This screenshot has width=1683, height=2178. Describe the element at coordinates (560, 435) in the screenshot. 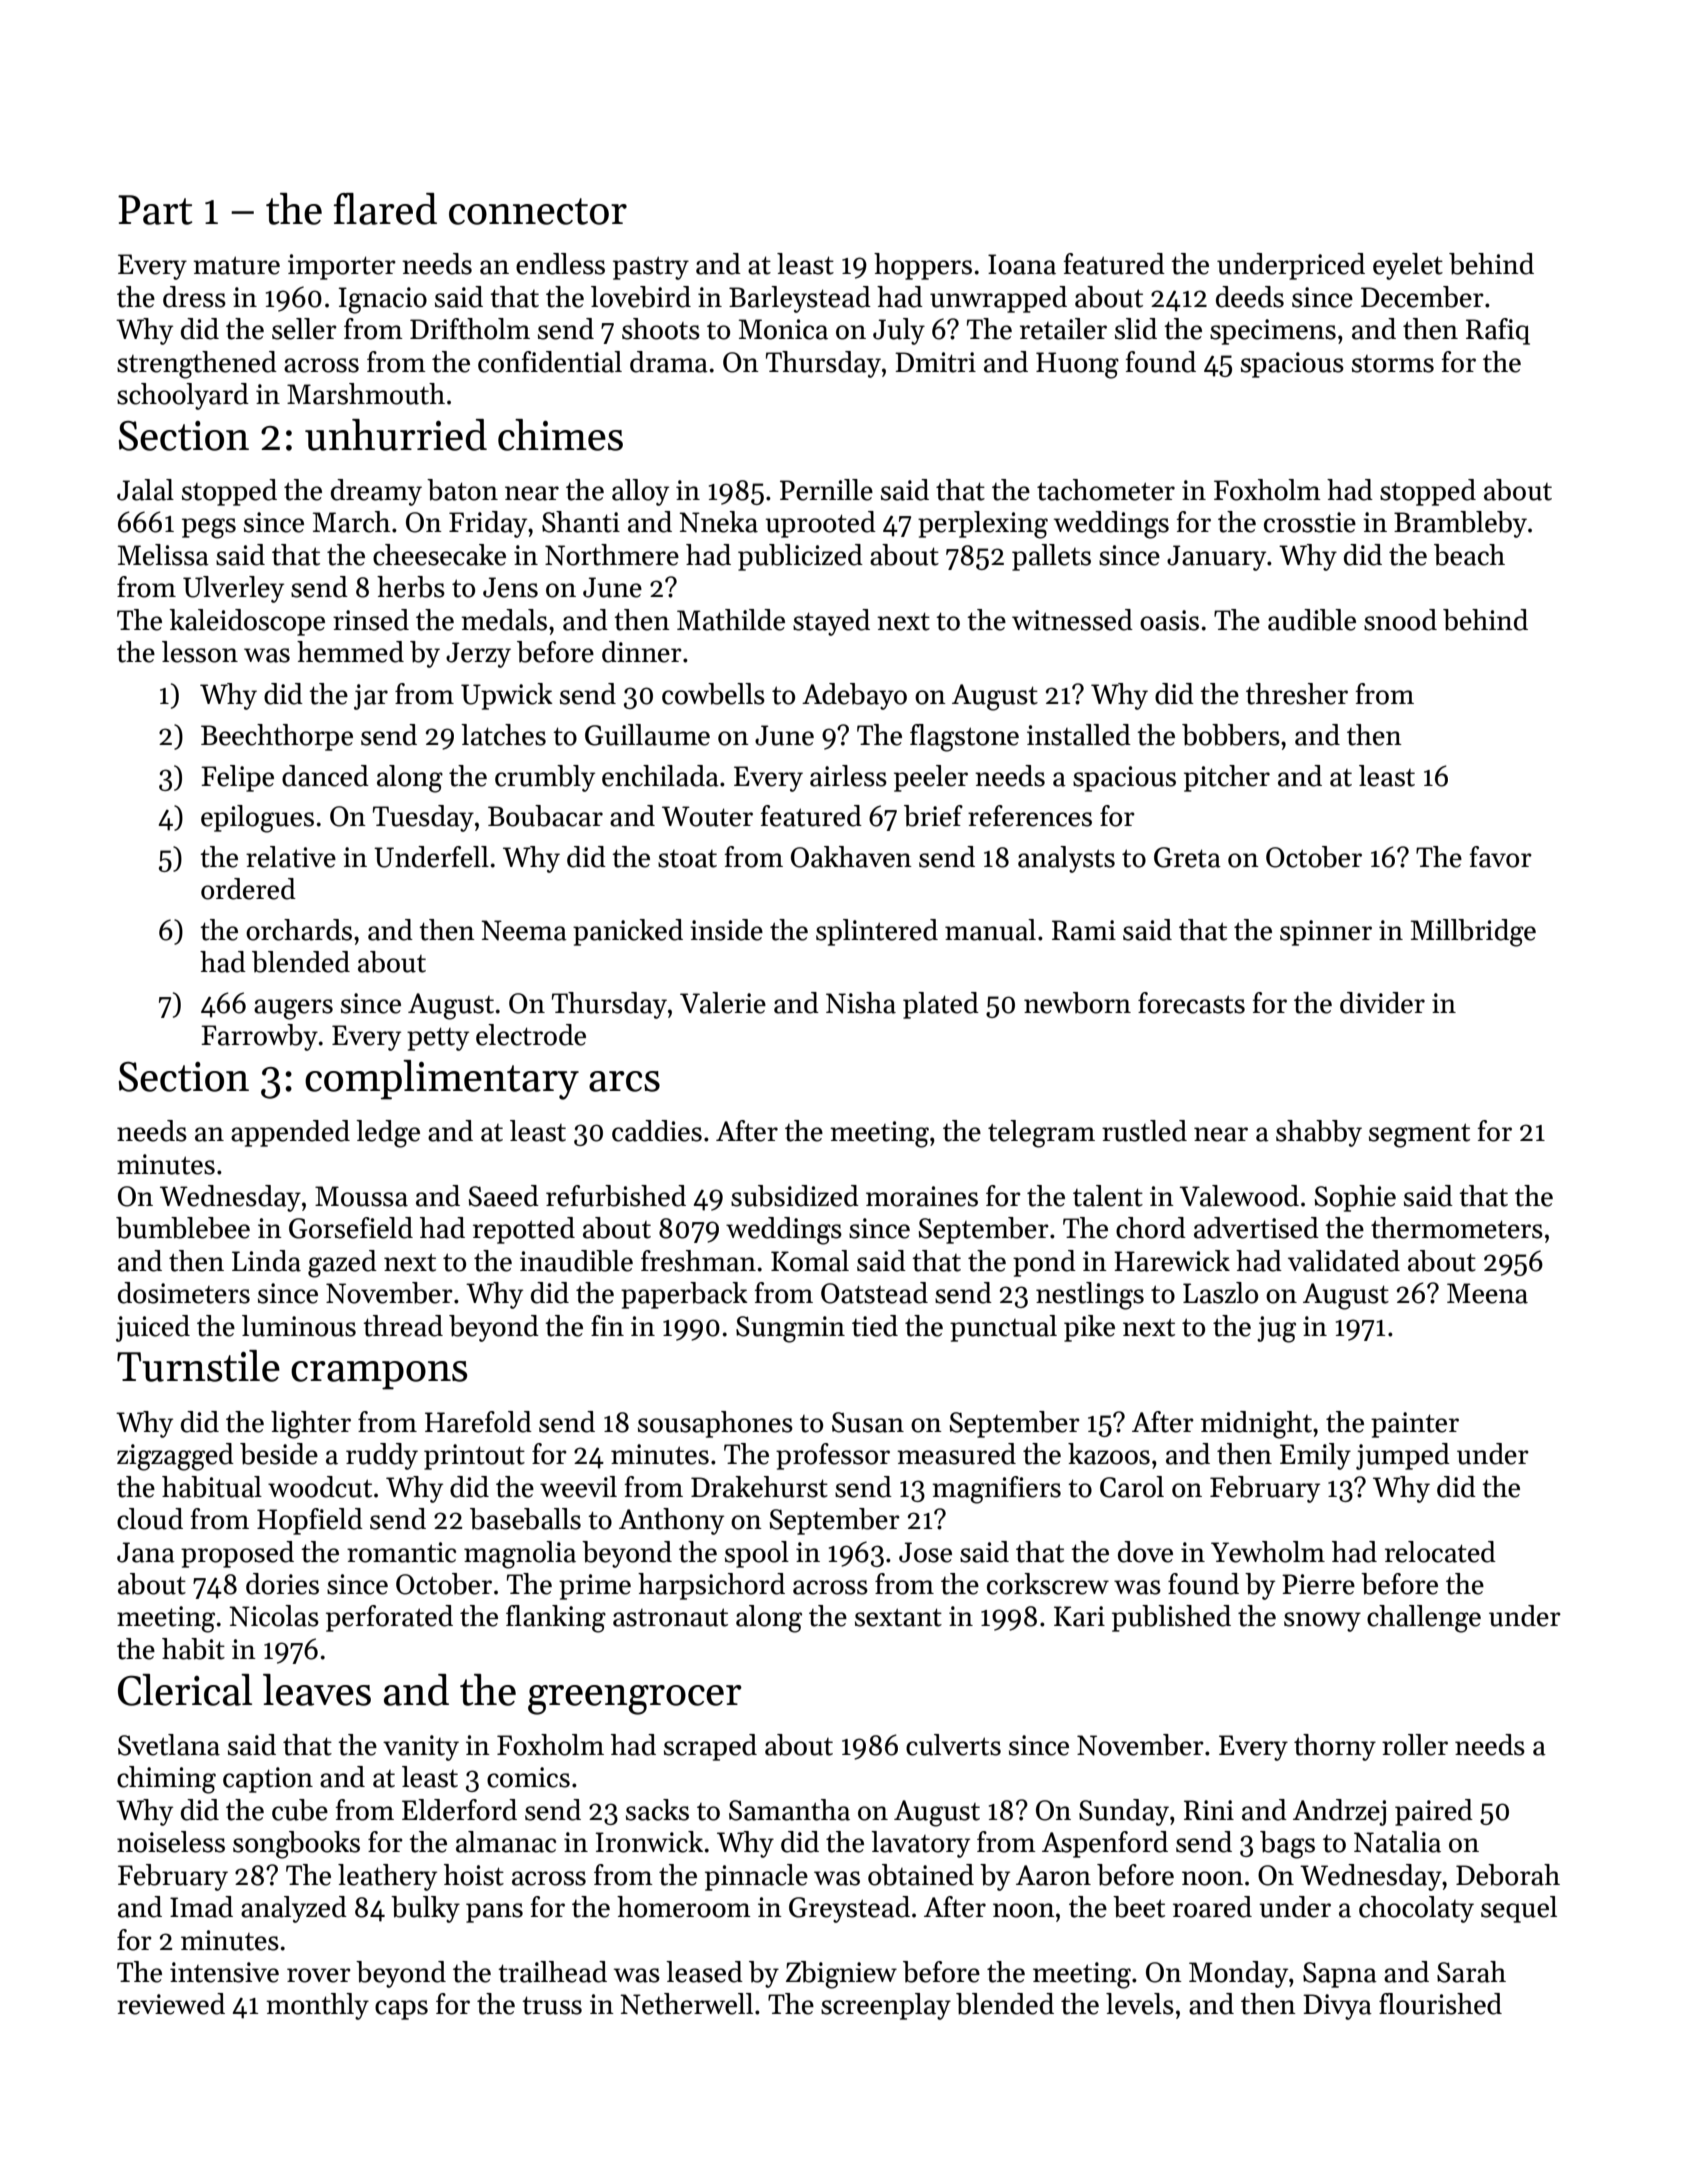

I see `chimes` at that location.
